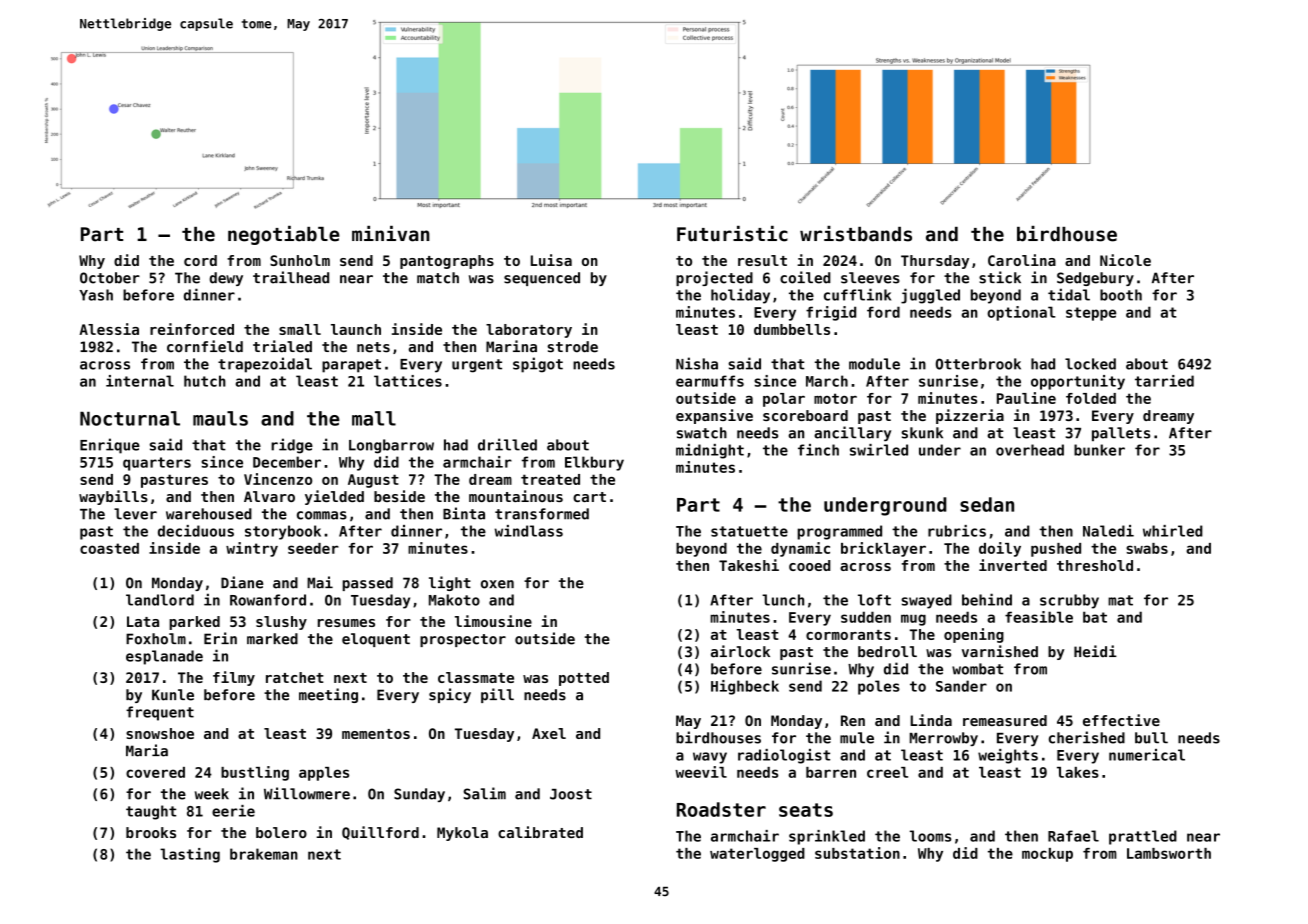 This screenshot has height=924, width=1308. What do you see at coordinates (96, 295) in the screenshot?
I see `Yash` at bounding box center [96, 295].
